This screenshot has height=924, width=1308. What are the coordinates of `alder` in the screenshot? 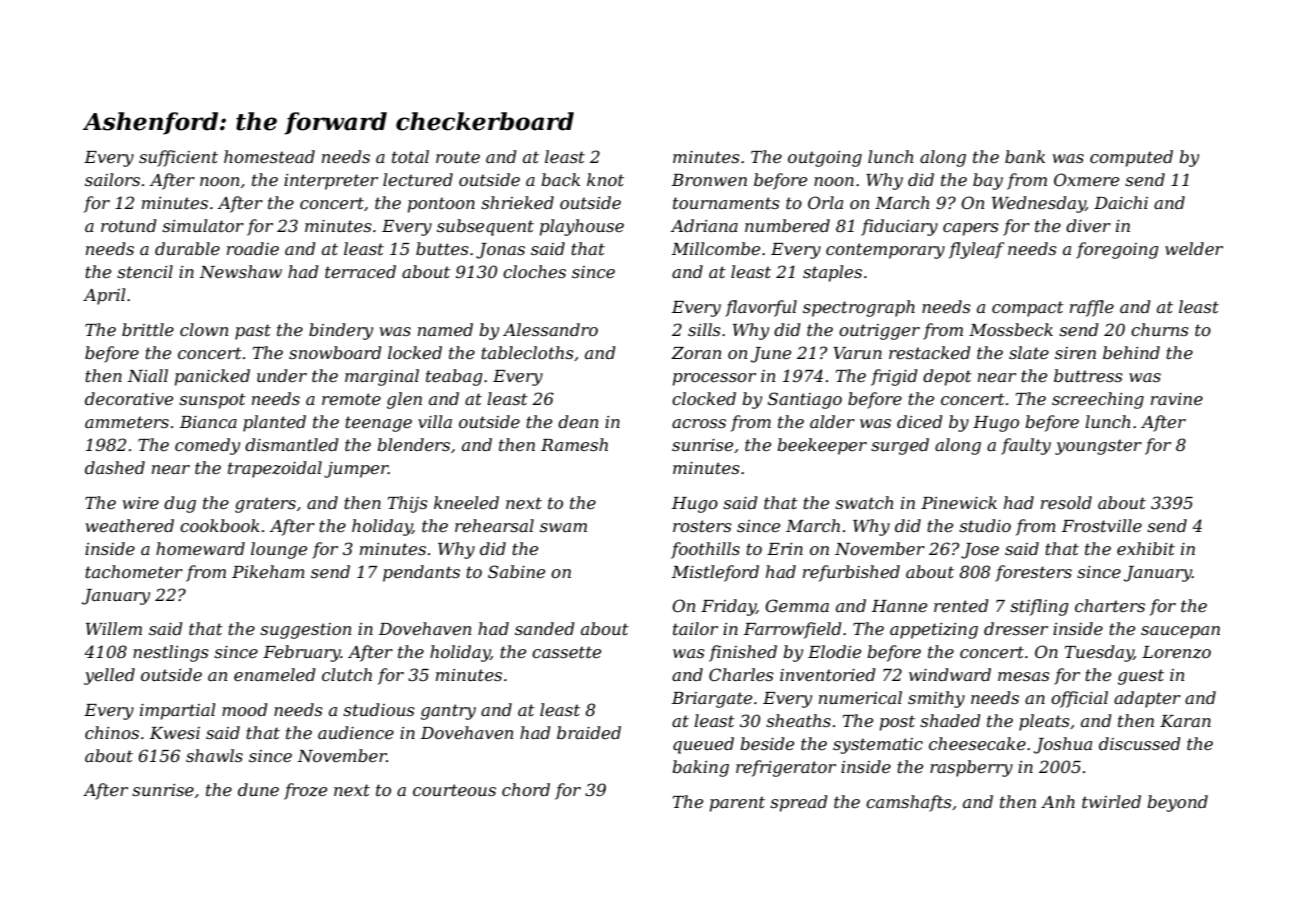 It's located at (832, 421).
